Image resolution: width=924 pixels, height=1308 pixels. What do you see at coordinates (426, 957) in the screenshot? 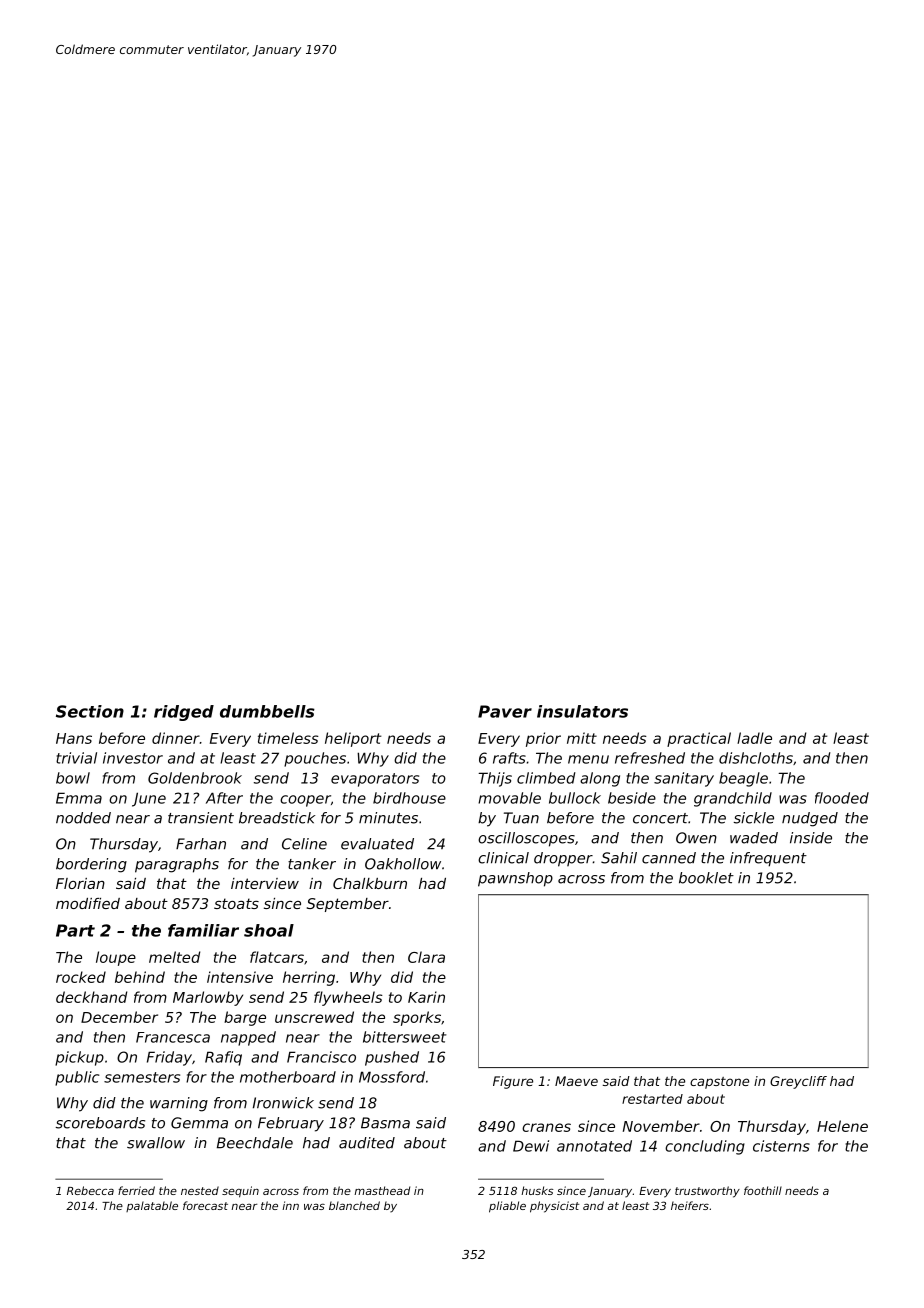
I see `Clara` at bounding box center [426, 957].
